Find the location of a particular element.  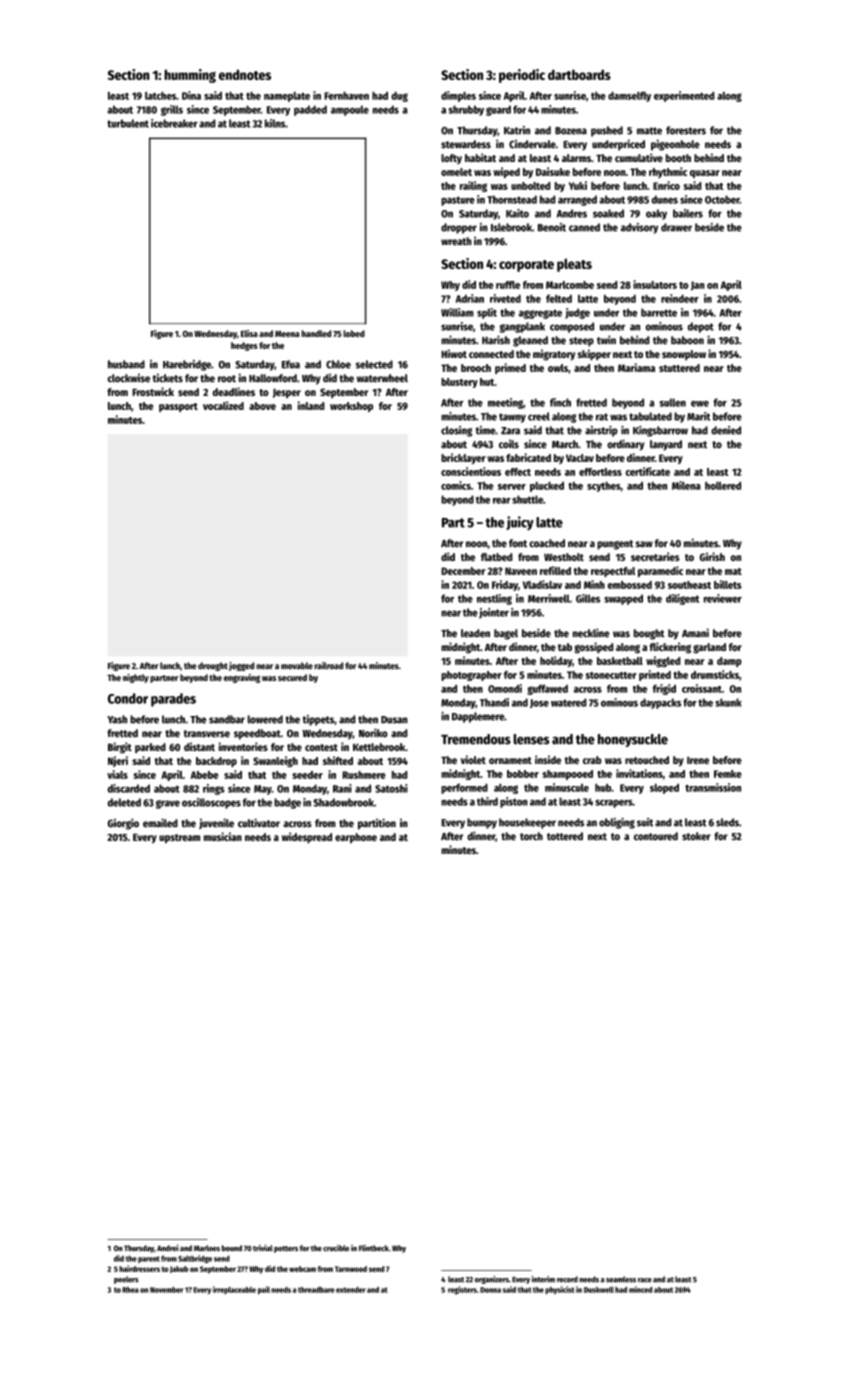

jogged is located at coordinates (241, 666).
